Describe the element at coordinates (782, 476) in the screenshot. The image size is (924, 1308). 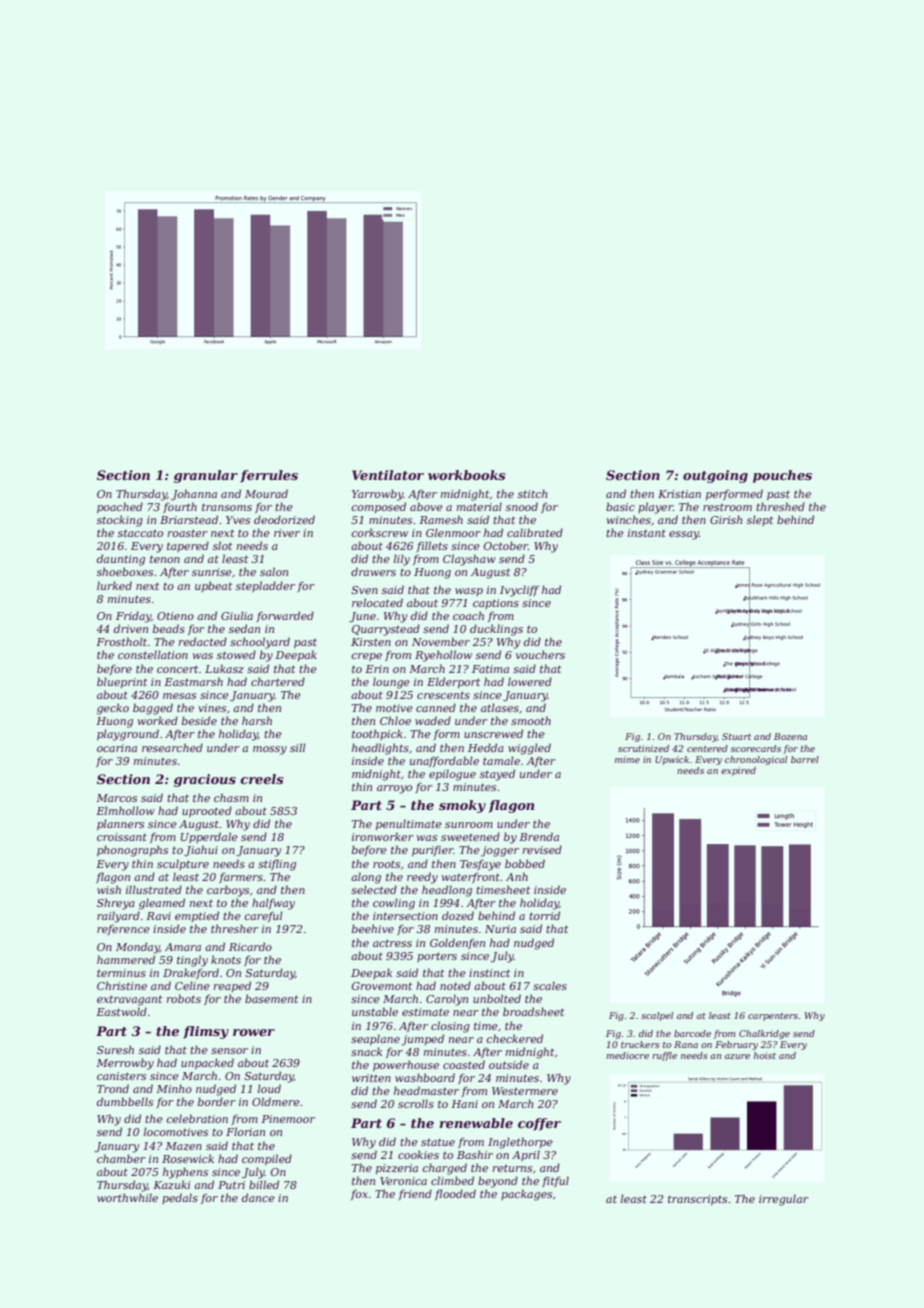
I see `pouches` at that location.
